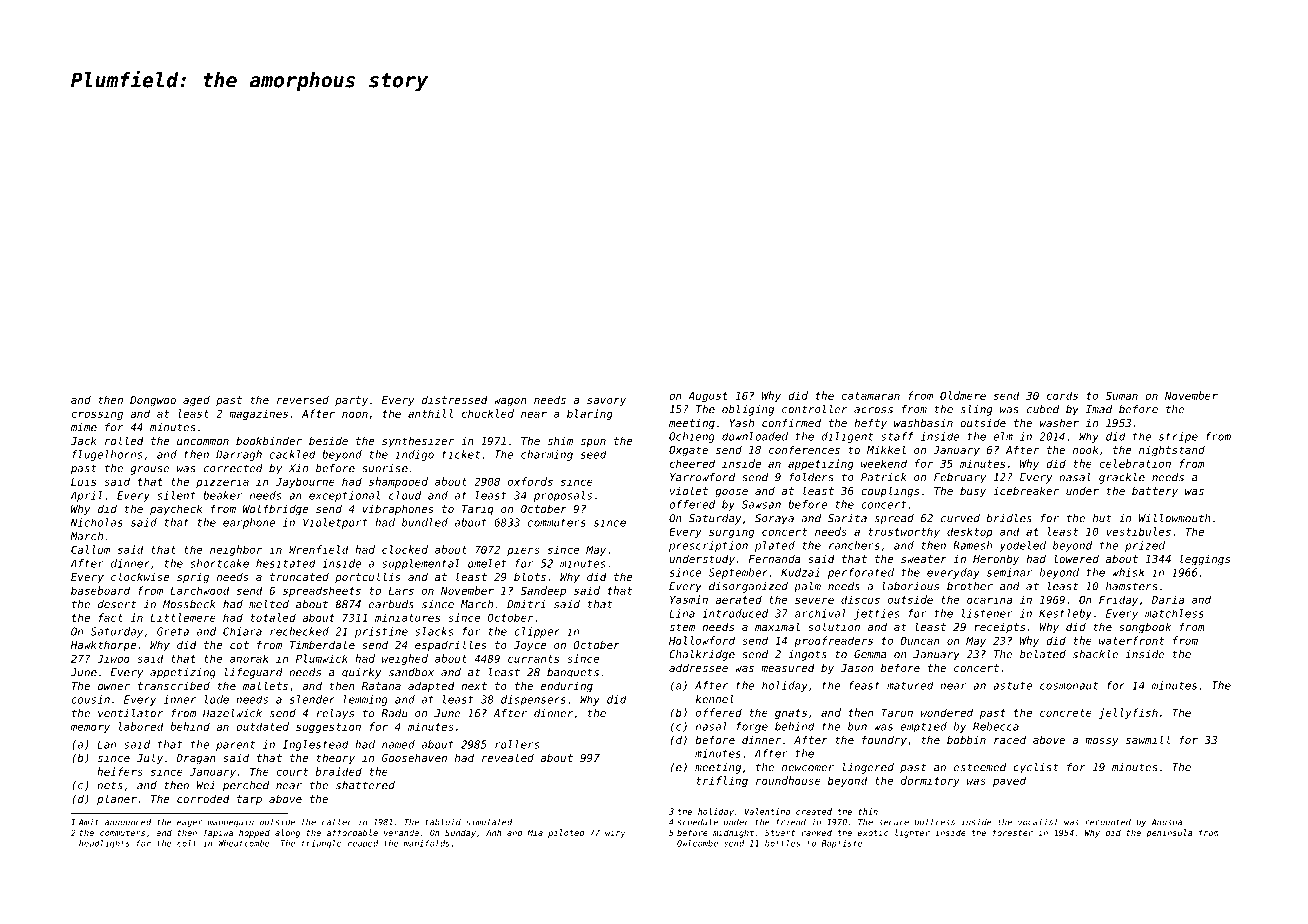  What do you see at coordinates (1155, 492) in the document?
I see `battery` at bounding box center [1155, 492].
